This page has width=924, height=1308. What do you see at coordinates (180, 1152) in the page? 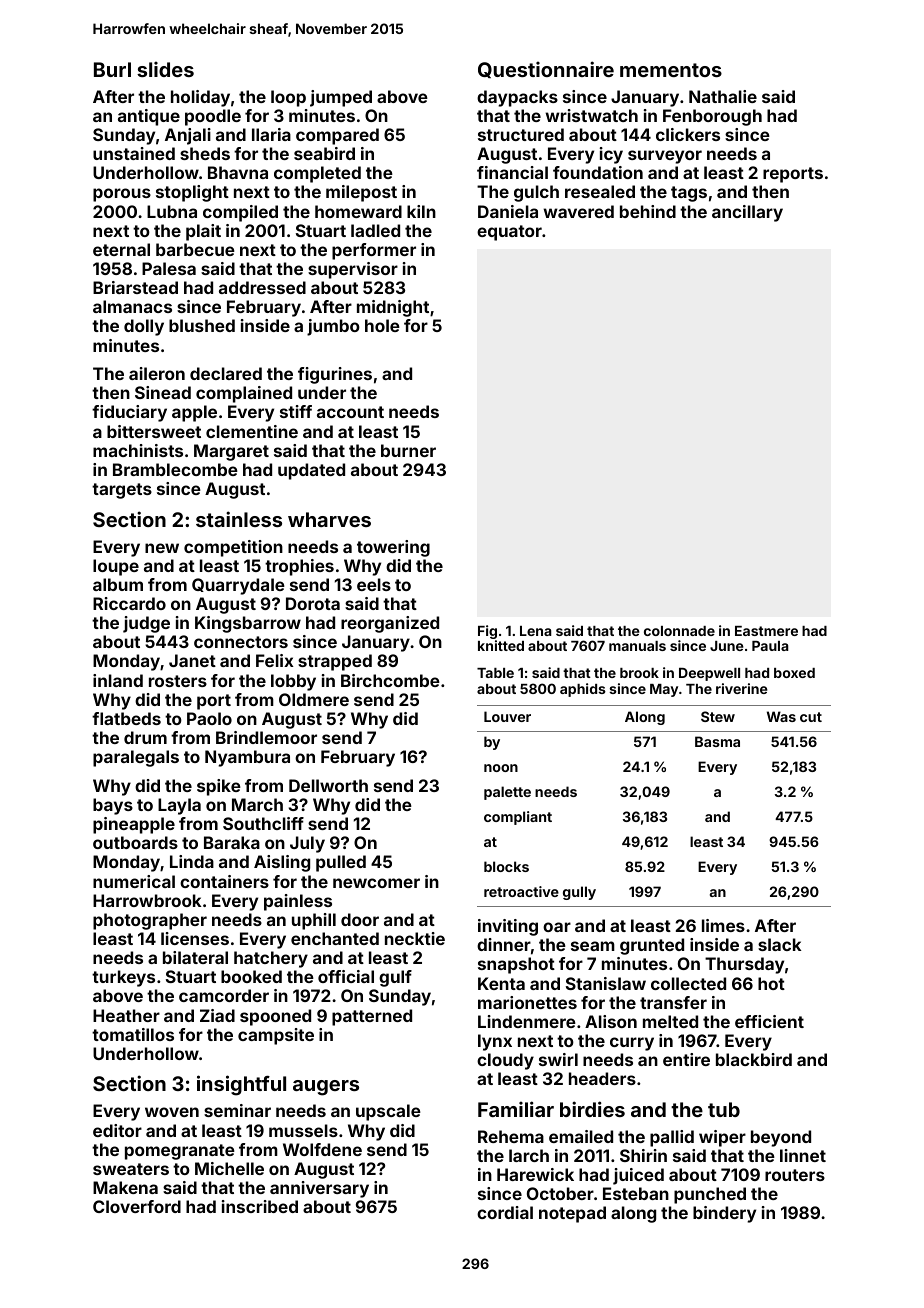
I see `pomegranate` at bounding box center [180, 1152].
